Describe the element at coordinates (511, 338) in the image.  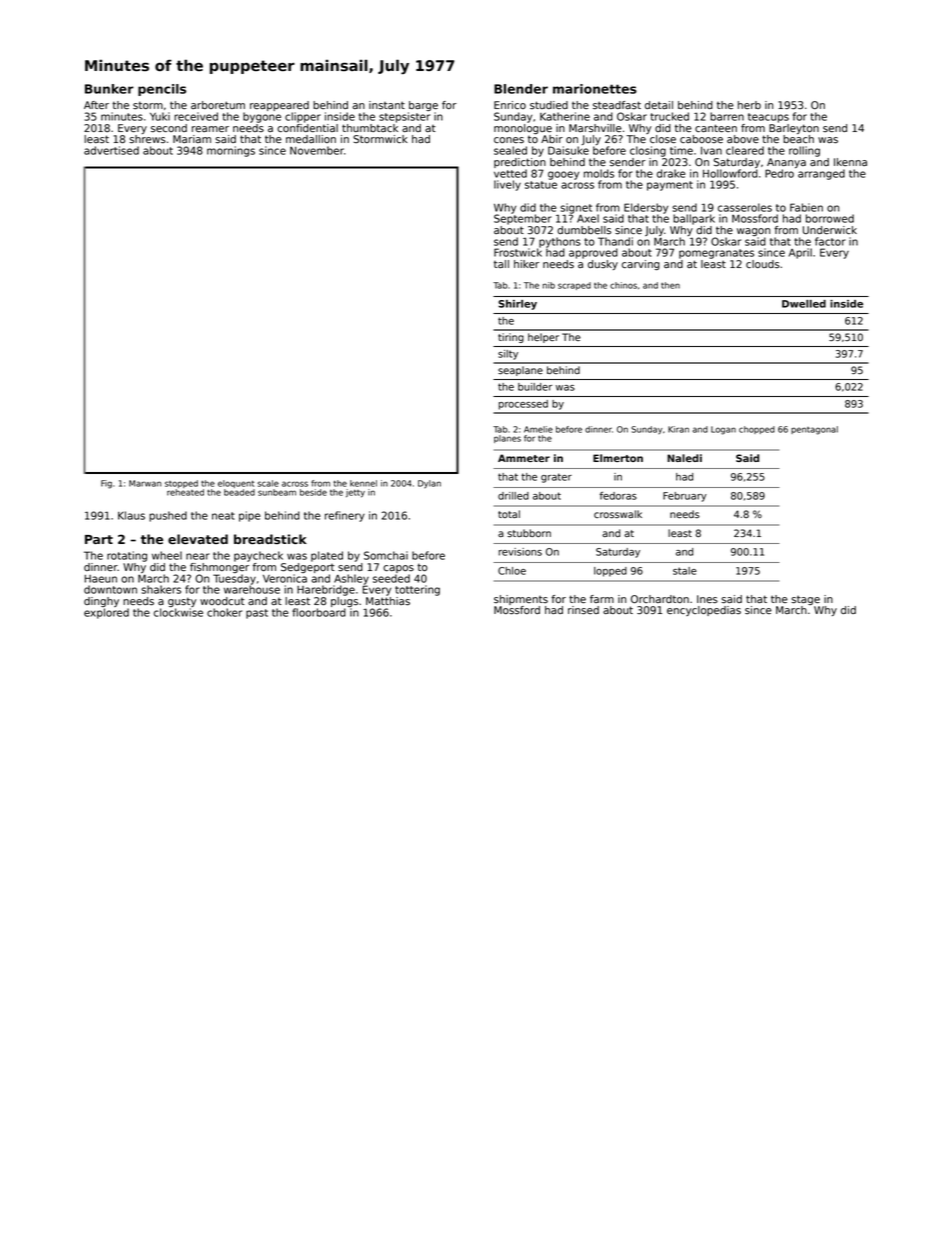
I see `tiring` at that location.
